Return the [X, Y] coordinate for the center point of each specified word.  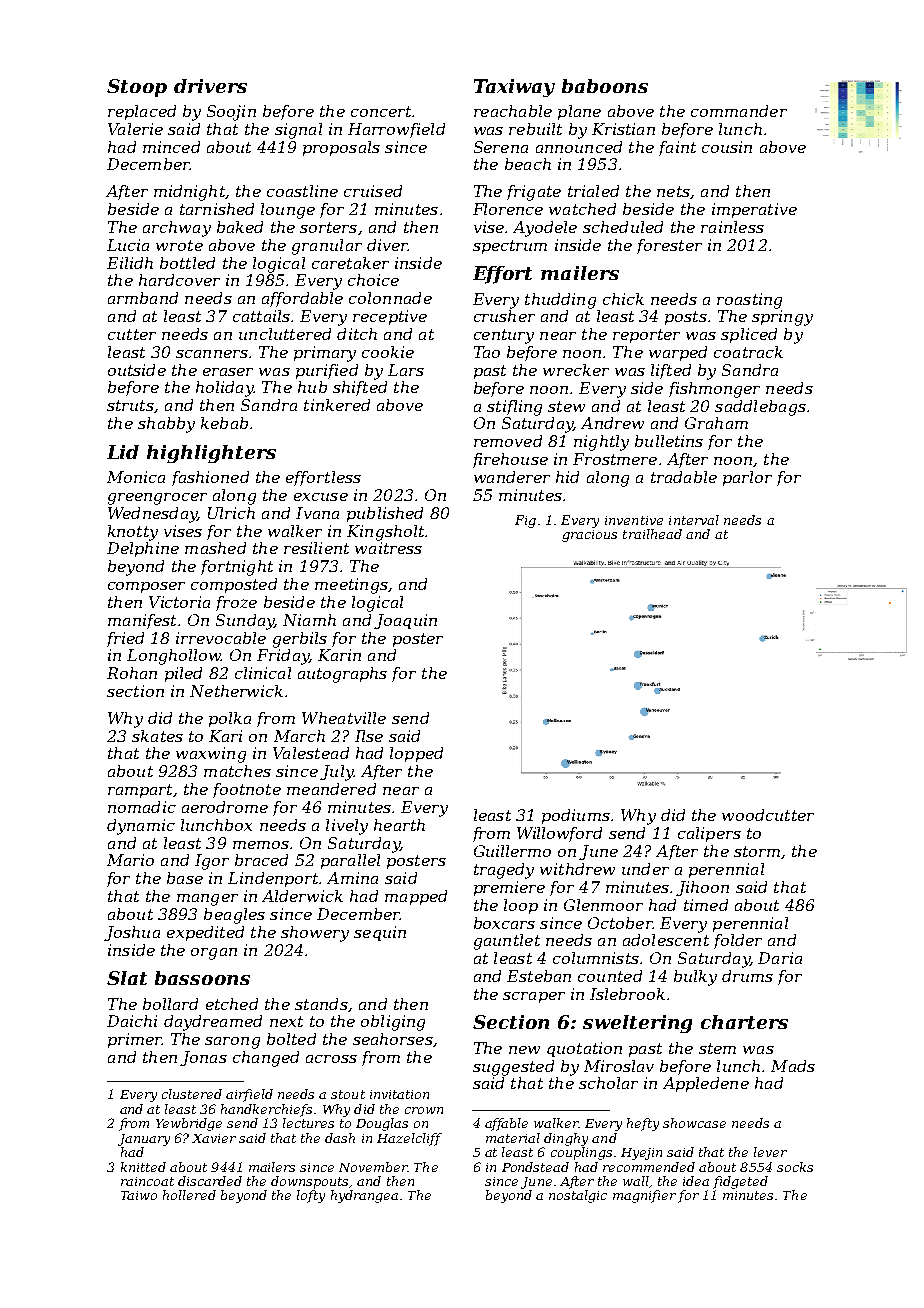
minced [171, 147]
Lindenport [273, 879]
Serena [501, 147]
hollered [189, 1195]
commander [739, 111]
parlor [747, 478]
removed [508, 441]
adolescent [666, 940]
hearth [399, 825]
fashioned [210, 478]
